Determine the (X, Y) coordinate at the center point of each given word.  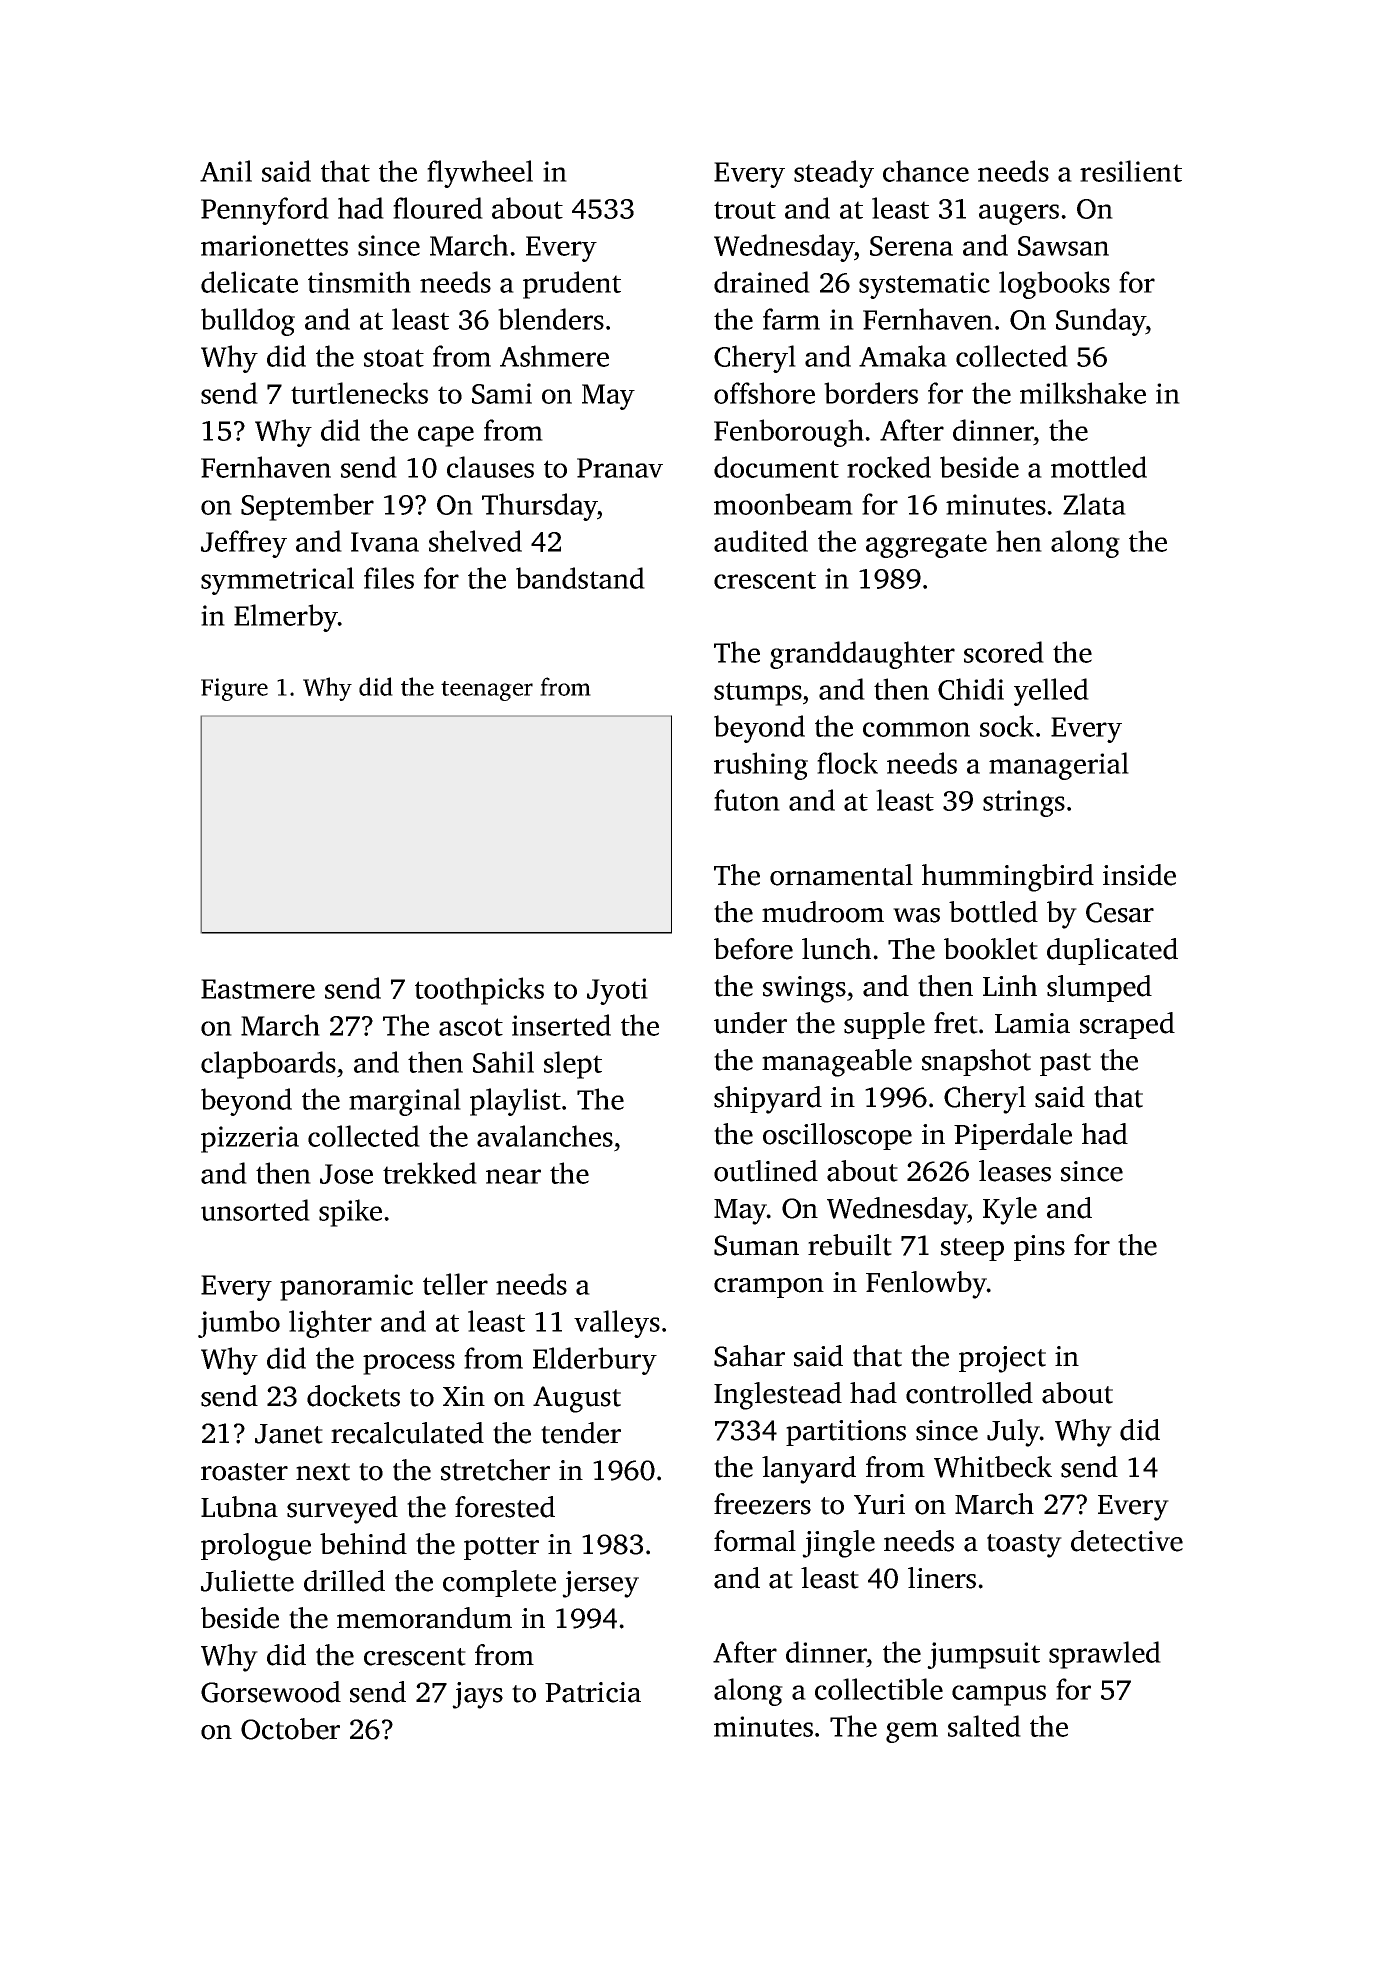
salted (984, 1726)
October (290, 1729)
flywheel (480, 174)
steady (834, 174)
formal (755, 1541)
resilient (1131, 171)
